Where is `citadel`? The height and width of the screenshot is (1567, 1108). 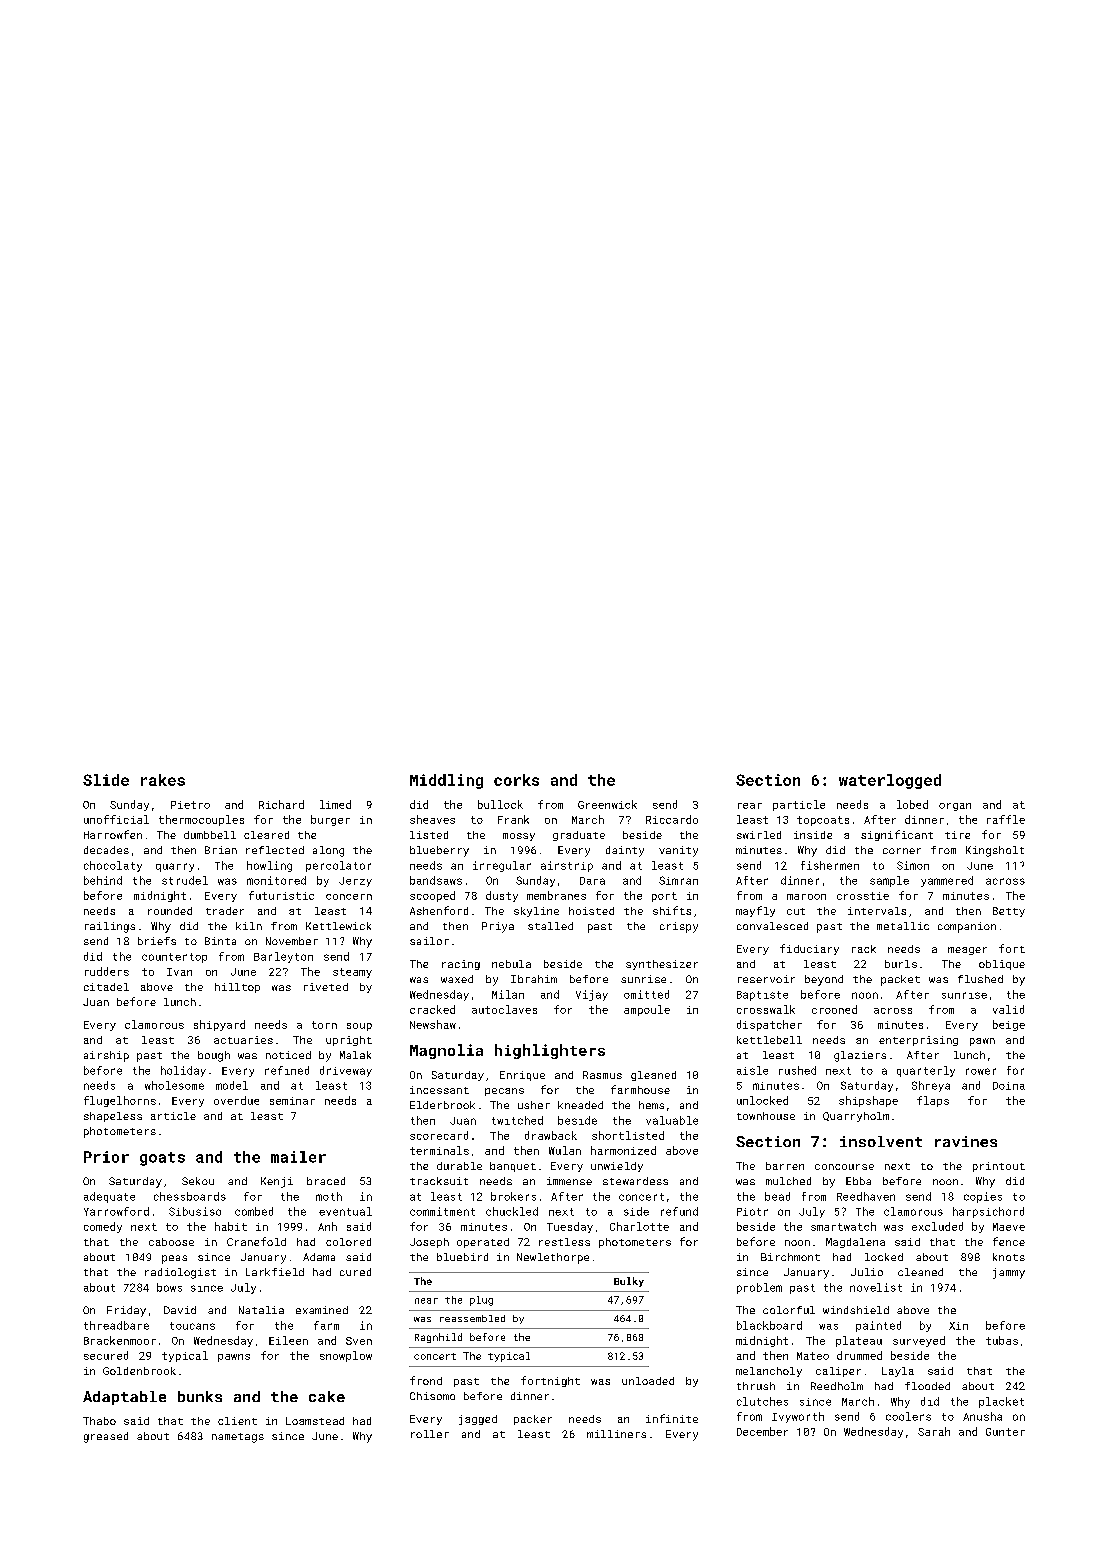
citadel is located at coordinates (106, 987).
